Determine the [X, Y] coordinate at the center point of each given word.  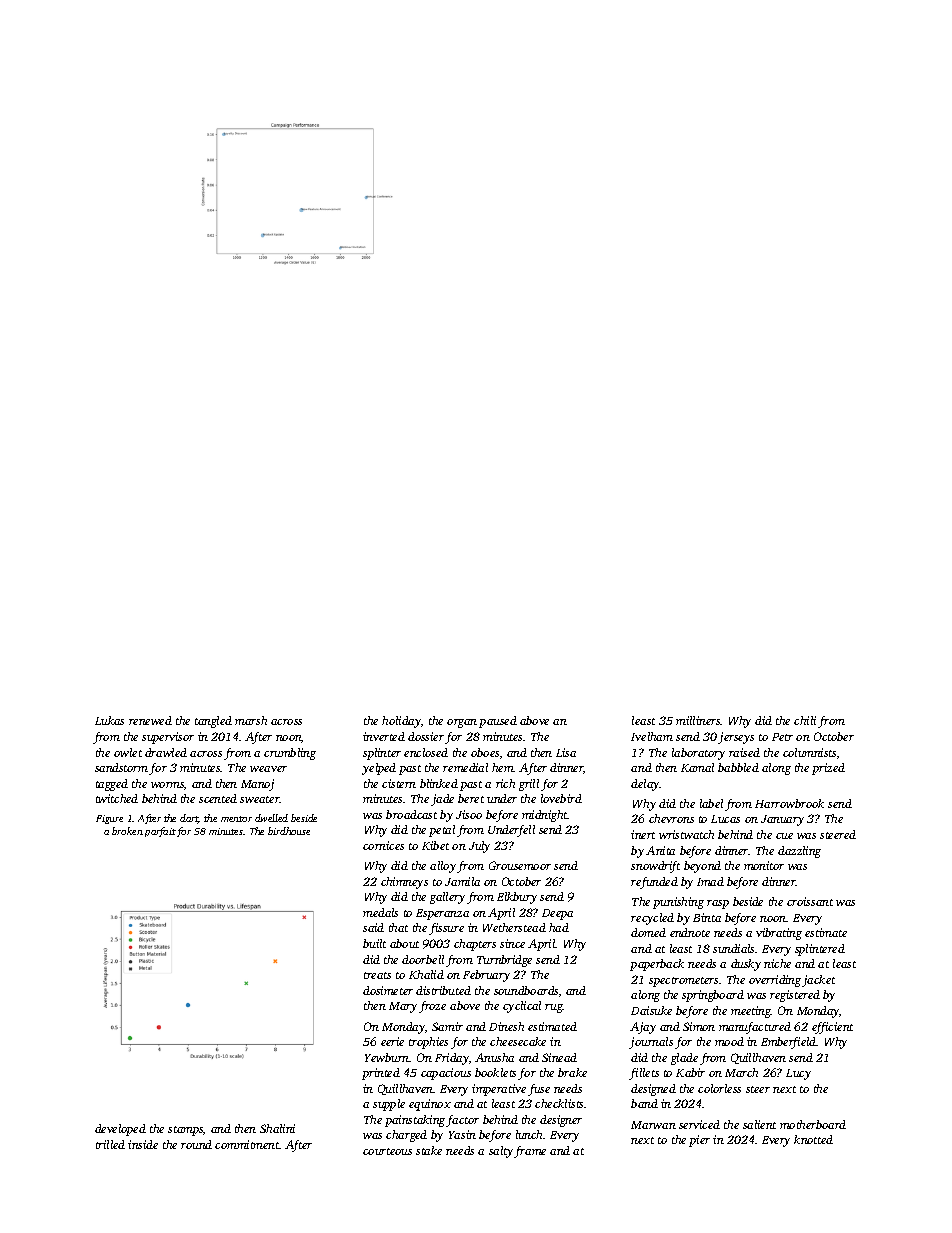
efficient [832, 1028]
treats [377, 975]
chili [805, 720]
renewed [150, 720]
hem [503, 767]
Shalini [277, 1128]
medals [380, 912]
